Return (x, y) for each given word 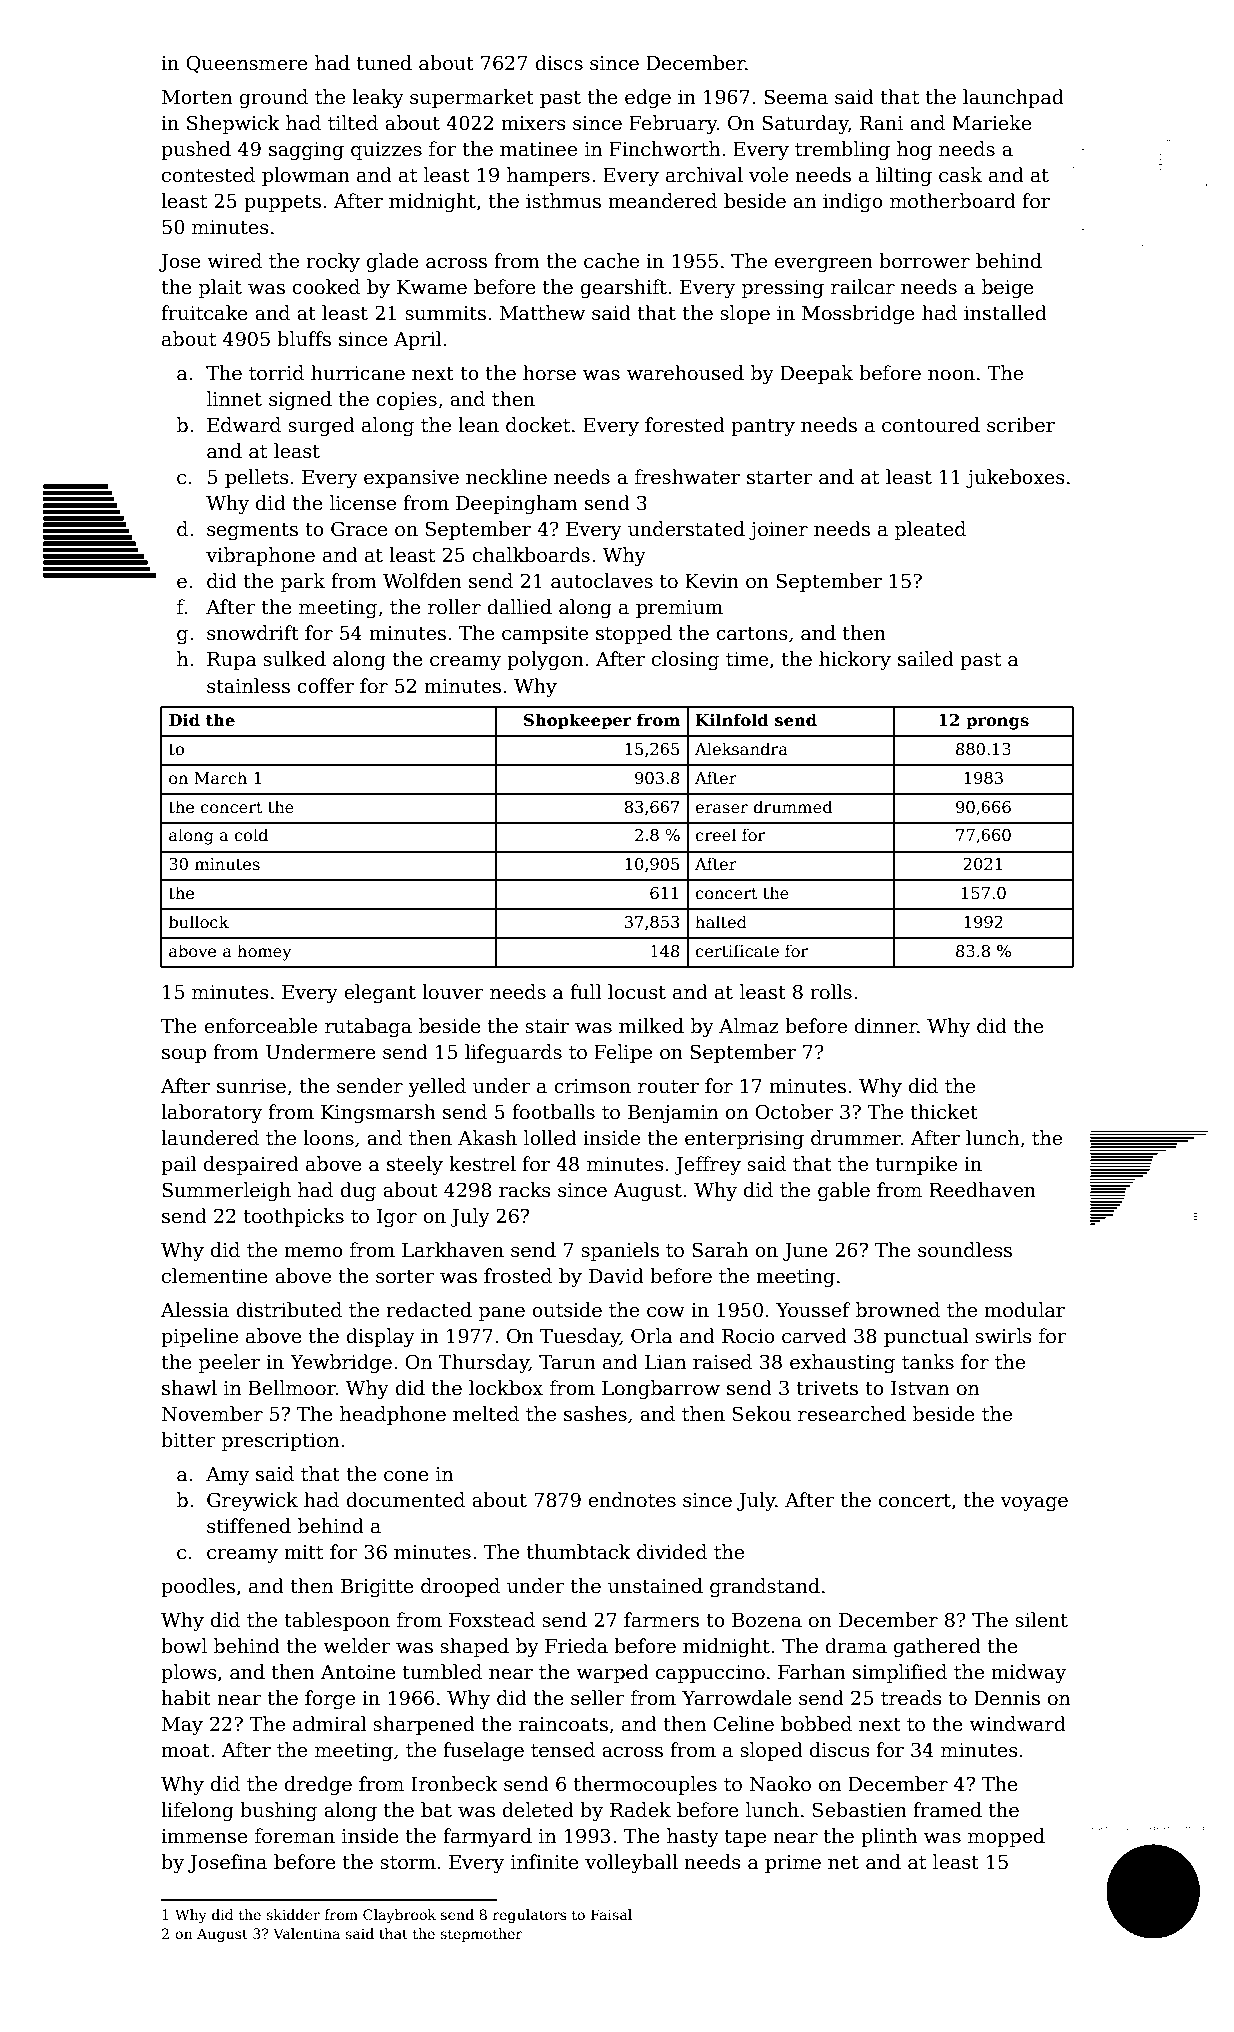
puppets (282, 203)
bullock (199, 922)
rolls (831, 992)
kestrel (482, 1164)
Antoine (358, 1672)
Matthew (542, 313)
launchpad (1013, 98)
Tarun (567, 1362)
